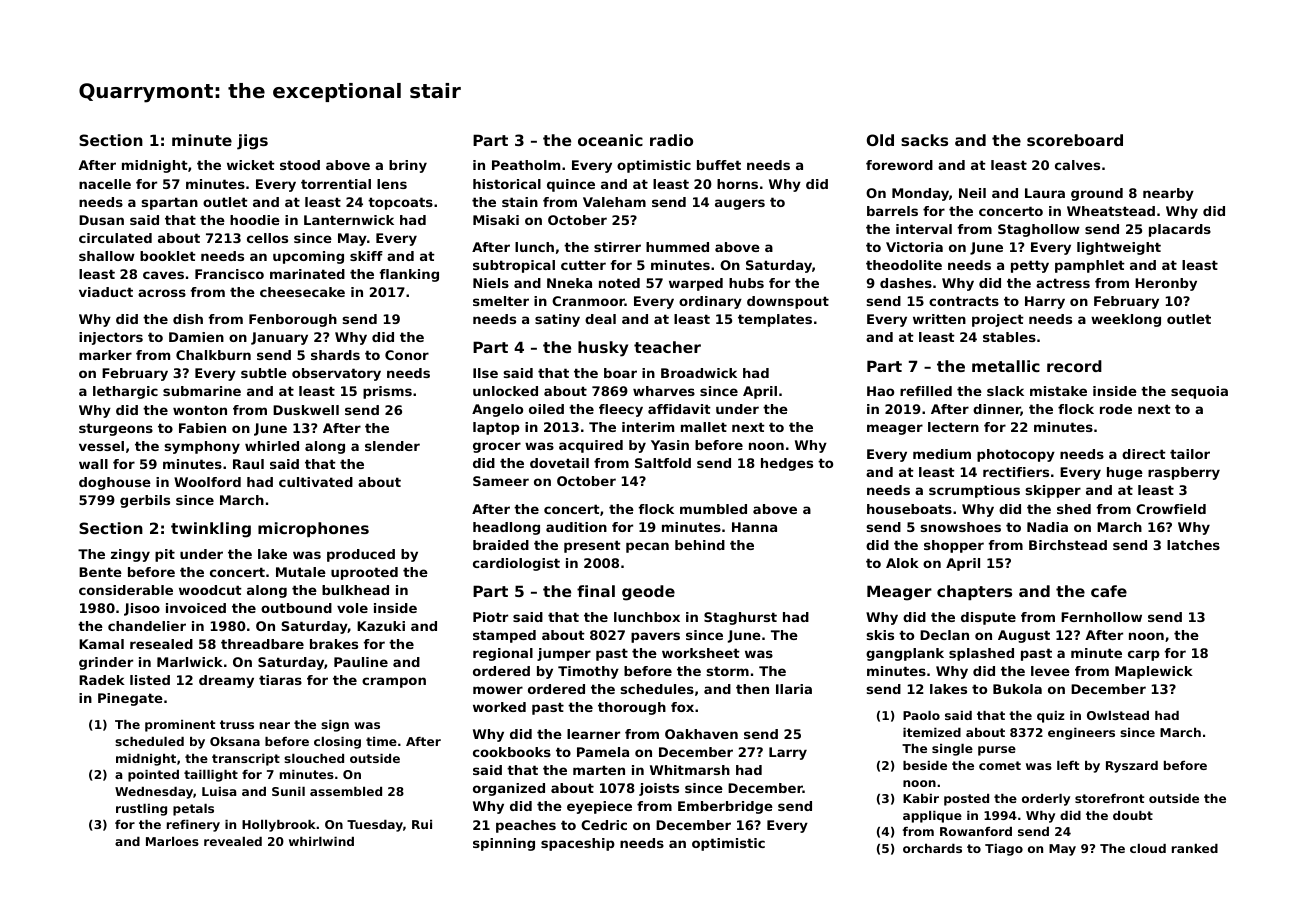 The width and height of the screenshot is (1308, 924). Describe the element at coordinates (614, 202) in the screenshot. I see `Valeham` at that location.
